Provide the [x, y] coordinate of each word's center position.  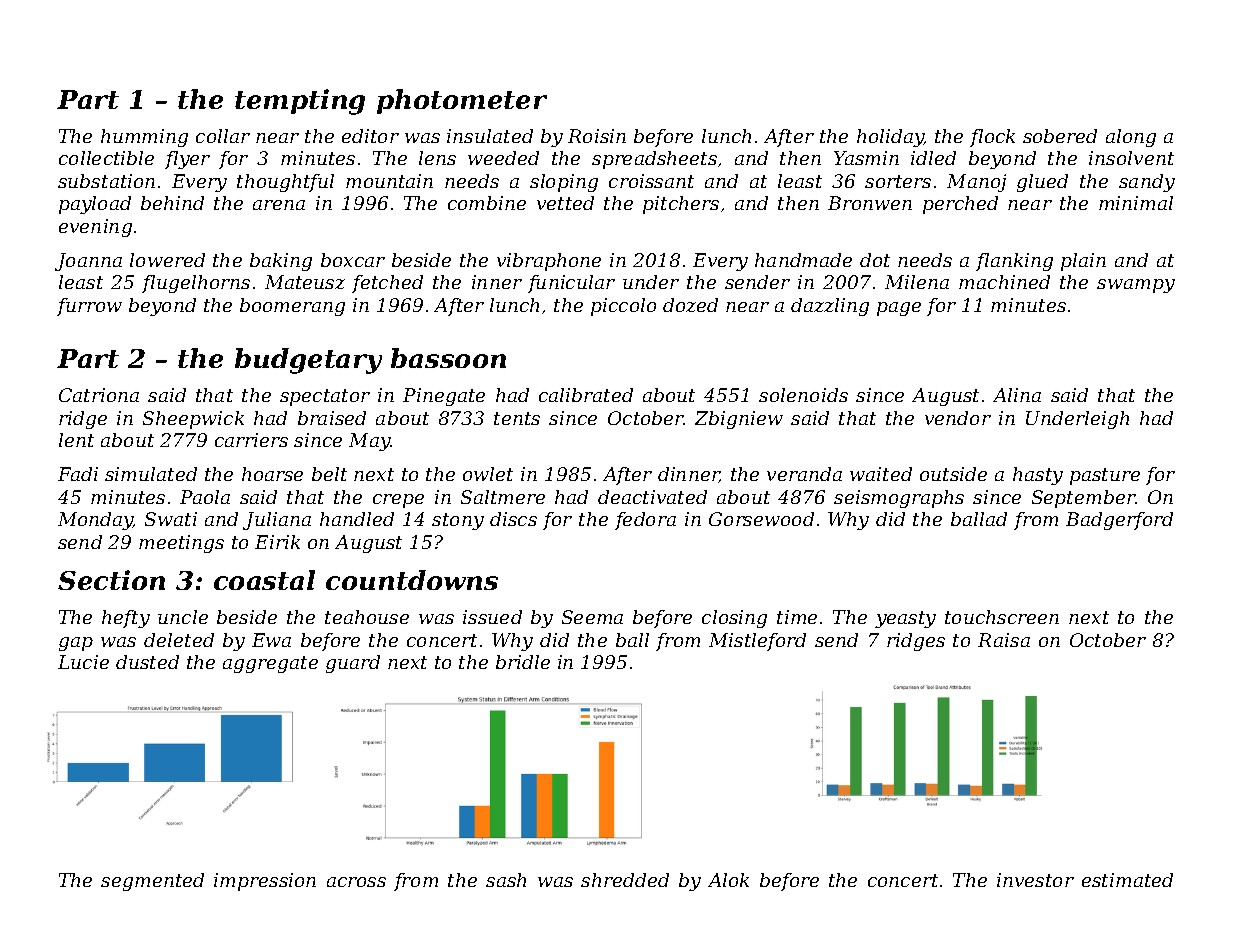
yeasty [905, 619]
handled [357, 519]
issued [492, 617]
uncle [183, 617]
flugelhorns [196, 284]
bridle [523, 662]
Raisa [1004, 640]
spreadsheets [654, 160]
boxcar [353, 260]
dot [875, 260]
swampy [1136, 286]
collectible [106, 158]
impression [265, 882]
